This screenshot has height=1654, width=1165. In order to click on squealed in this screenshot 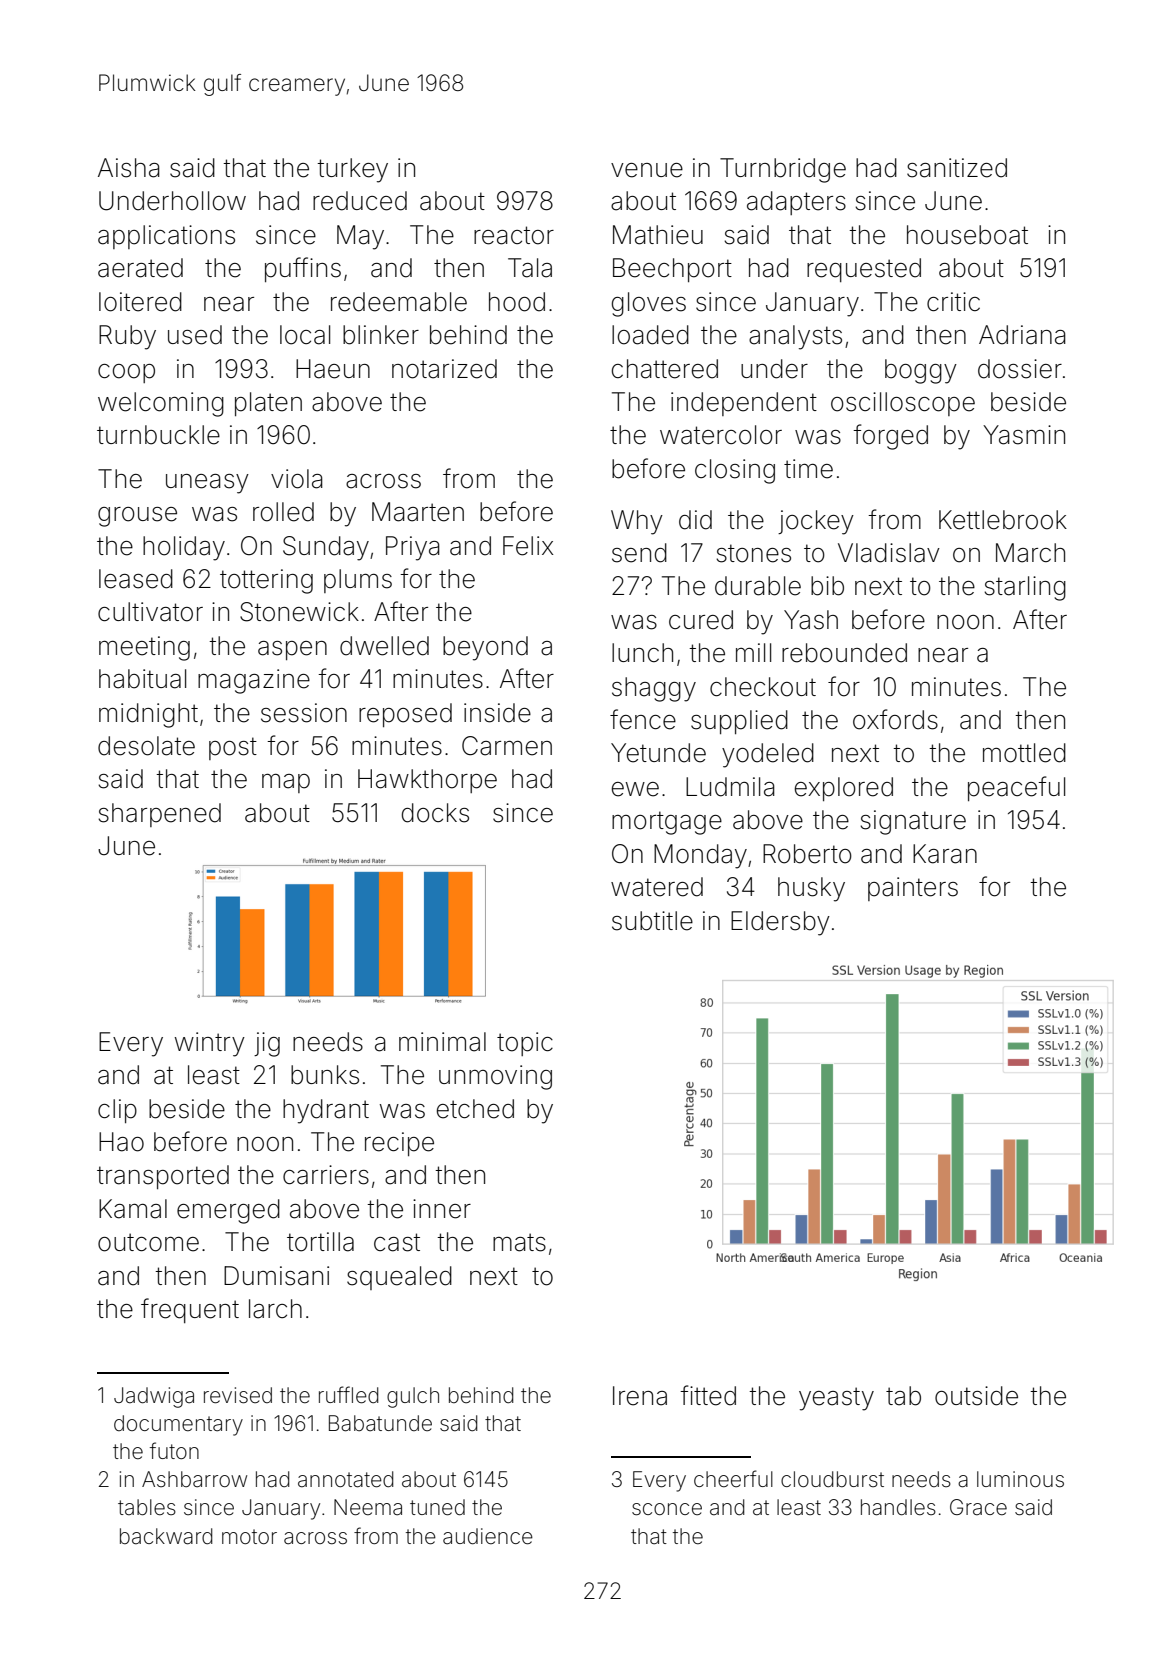, I will do `click(399, 1278)`.
